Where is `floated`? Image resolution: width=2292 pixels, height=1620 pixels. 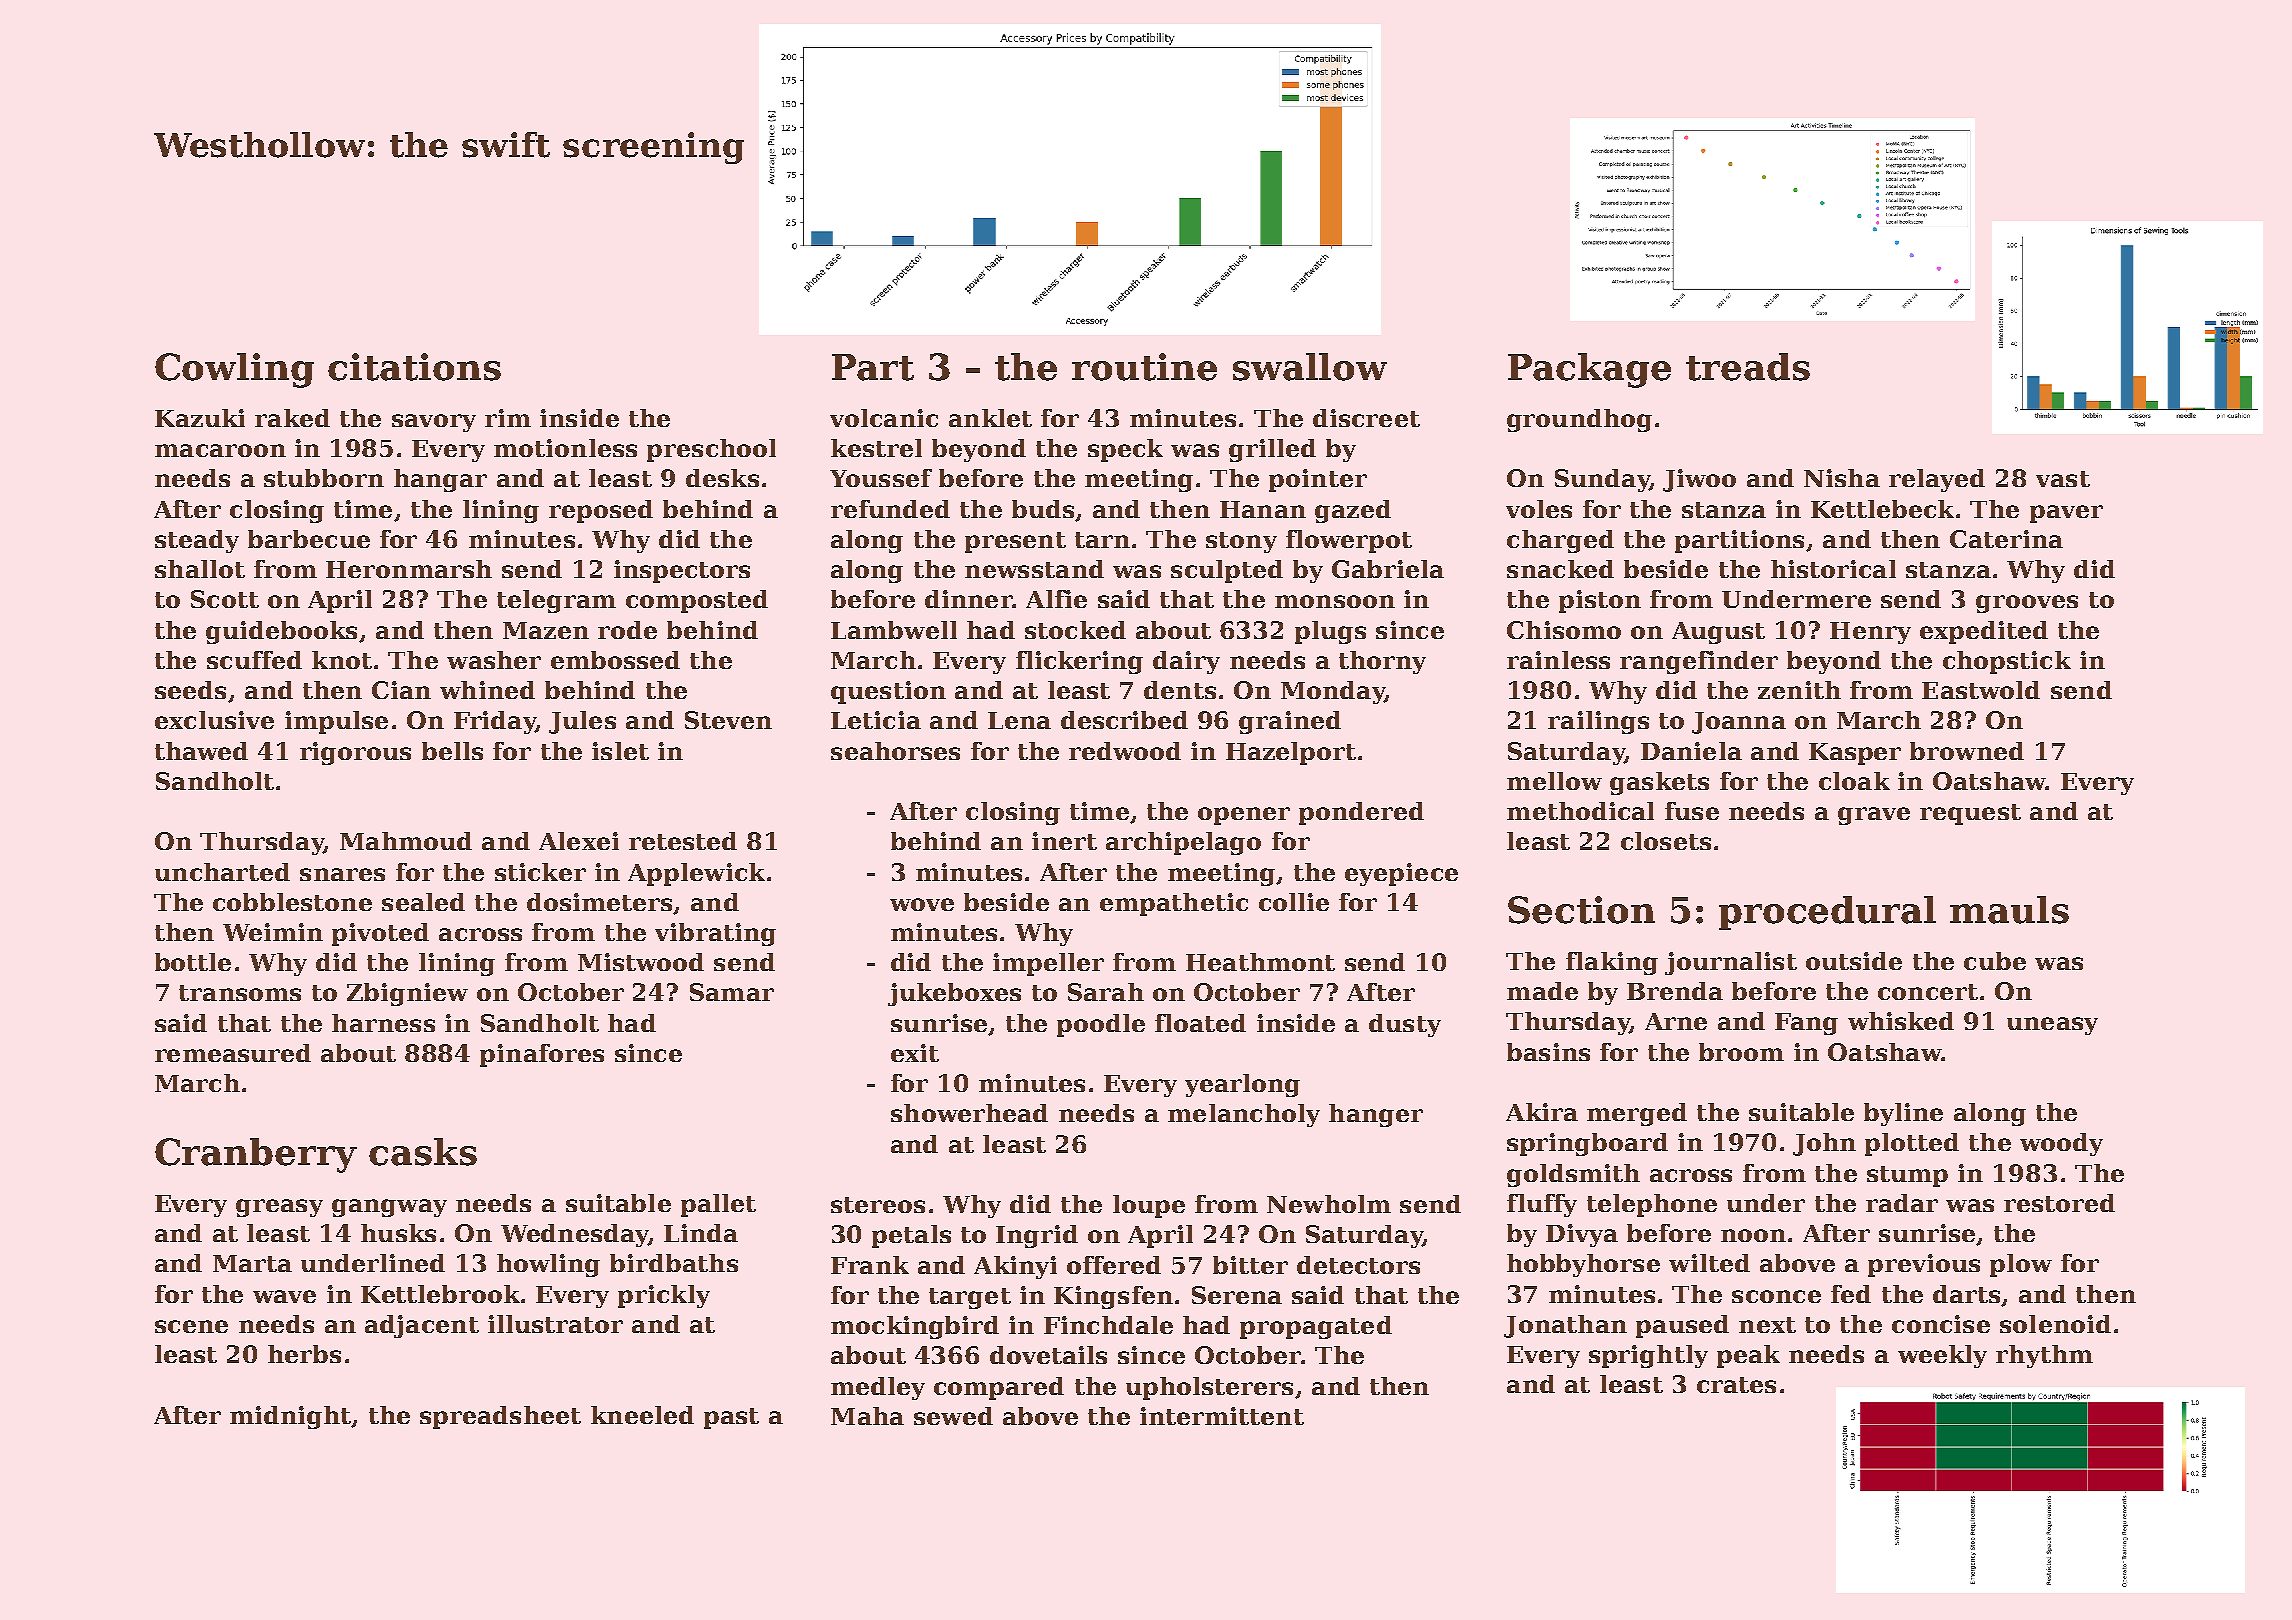
floated is located at coordinates (1200, 1023).
